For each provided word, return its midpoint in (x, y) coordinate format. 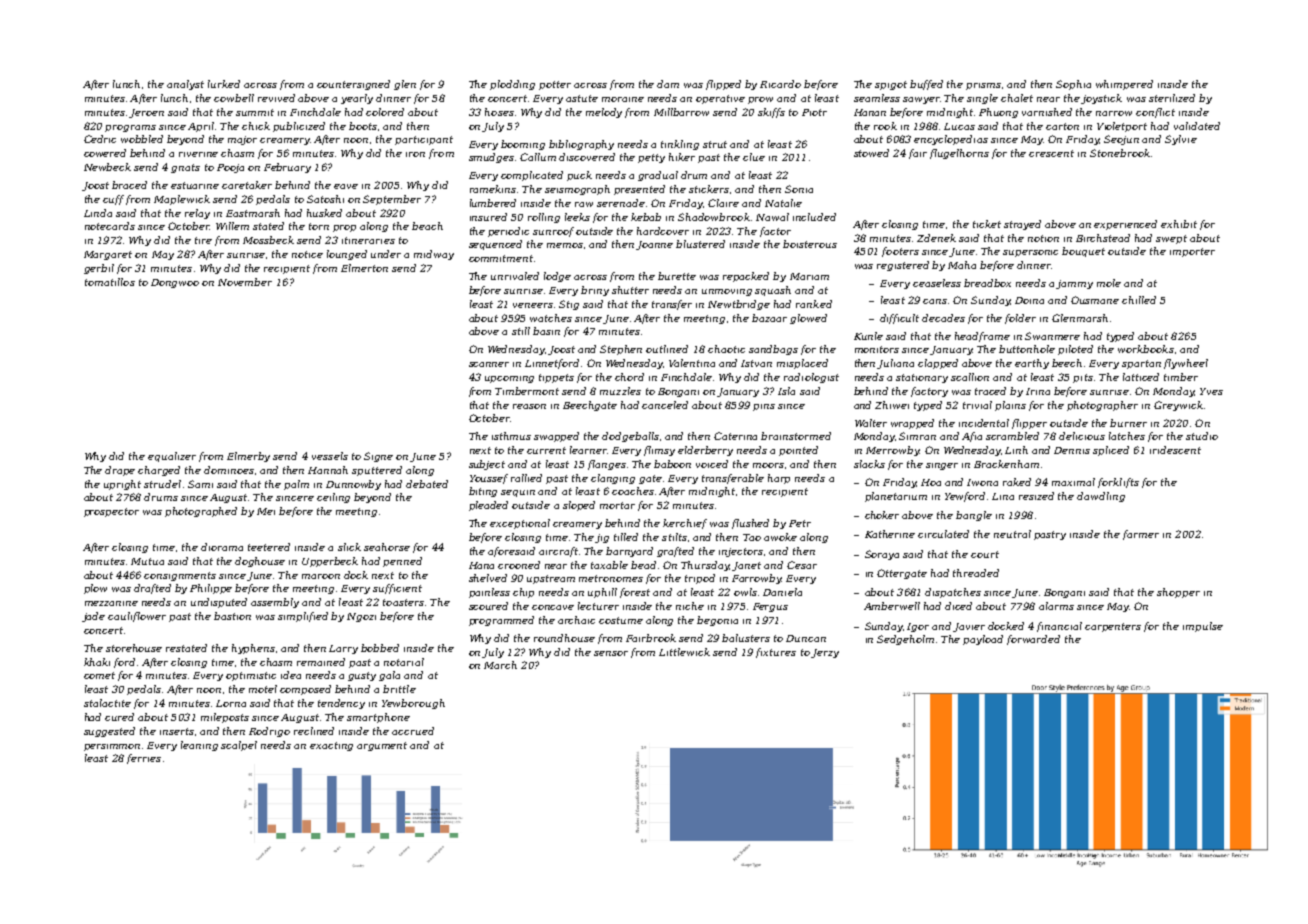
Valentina (692, 363)
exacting (331, 746)
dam (668, 84)
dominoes (229, 470)
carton (1062, 126)
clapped (938, 364)
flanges (607, 465)
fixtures (776, 653)
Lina (1003, 496)
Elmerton (364, 268)
